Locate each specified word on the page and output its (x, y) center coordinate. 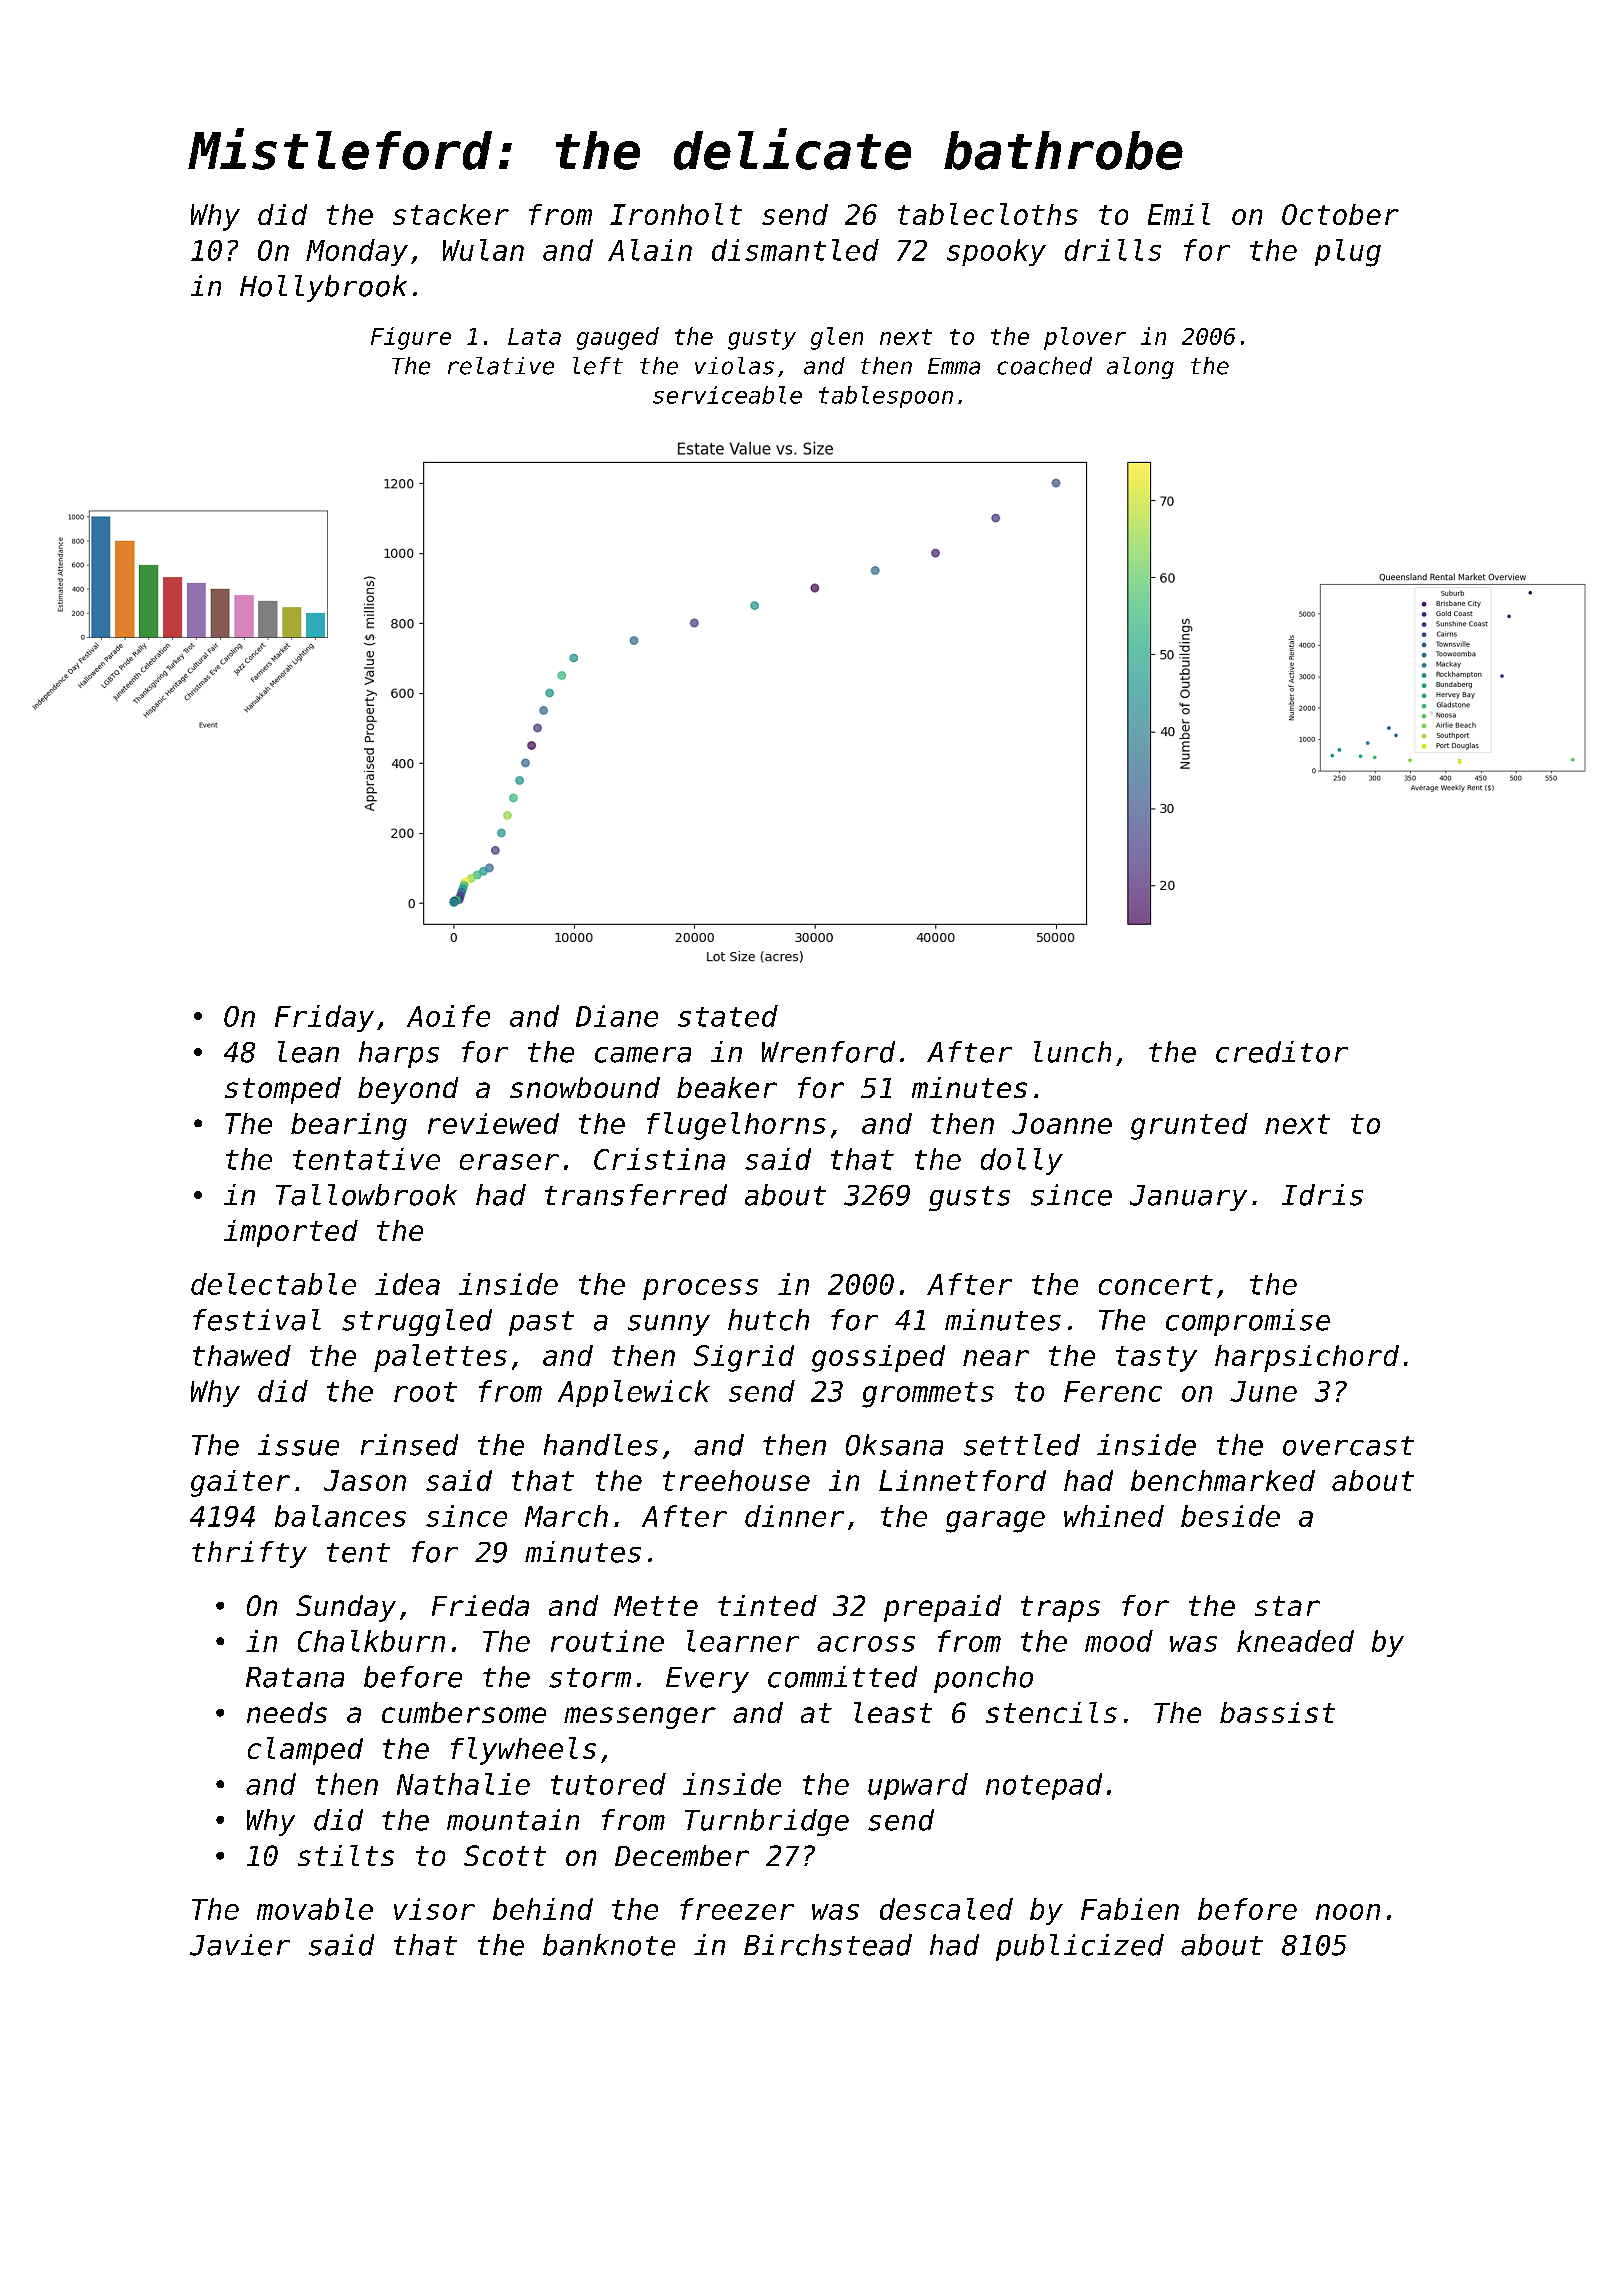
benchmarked (1223, 1480)
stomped (283, 1090)
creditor (1282, 1052)
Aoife (448, 1016)
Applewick (634, 1393)
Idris (1322, 1195)
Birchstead (828, 1945)
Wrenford (828, 1052)
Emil (1179, 214)
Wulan (483, 250)
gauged (618, 338)
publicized (1080, 1947)
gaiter (240, 1483)
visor (434, 1909)
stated (728, 1016)
